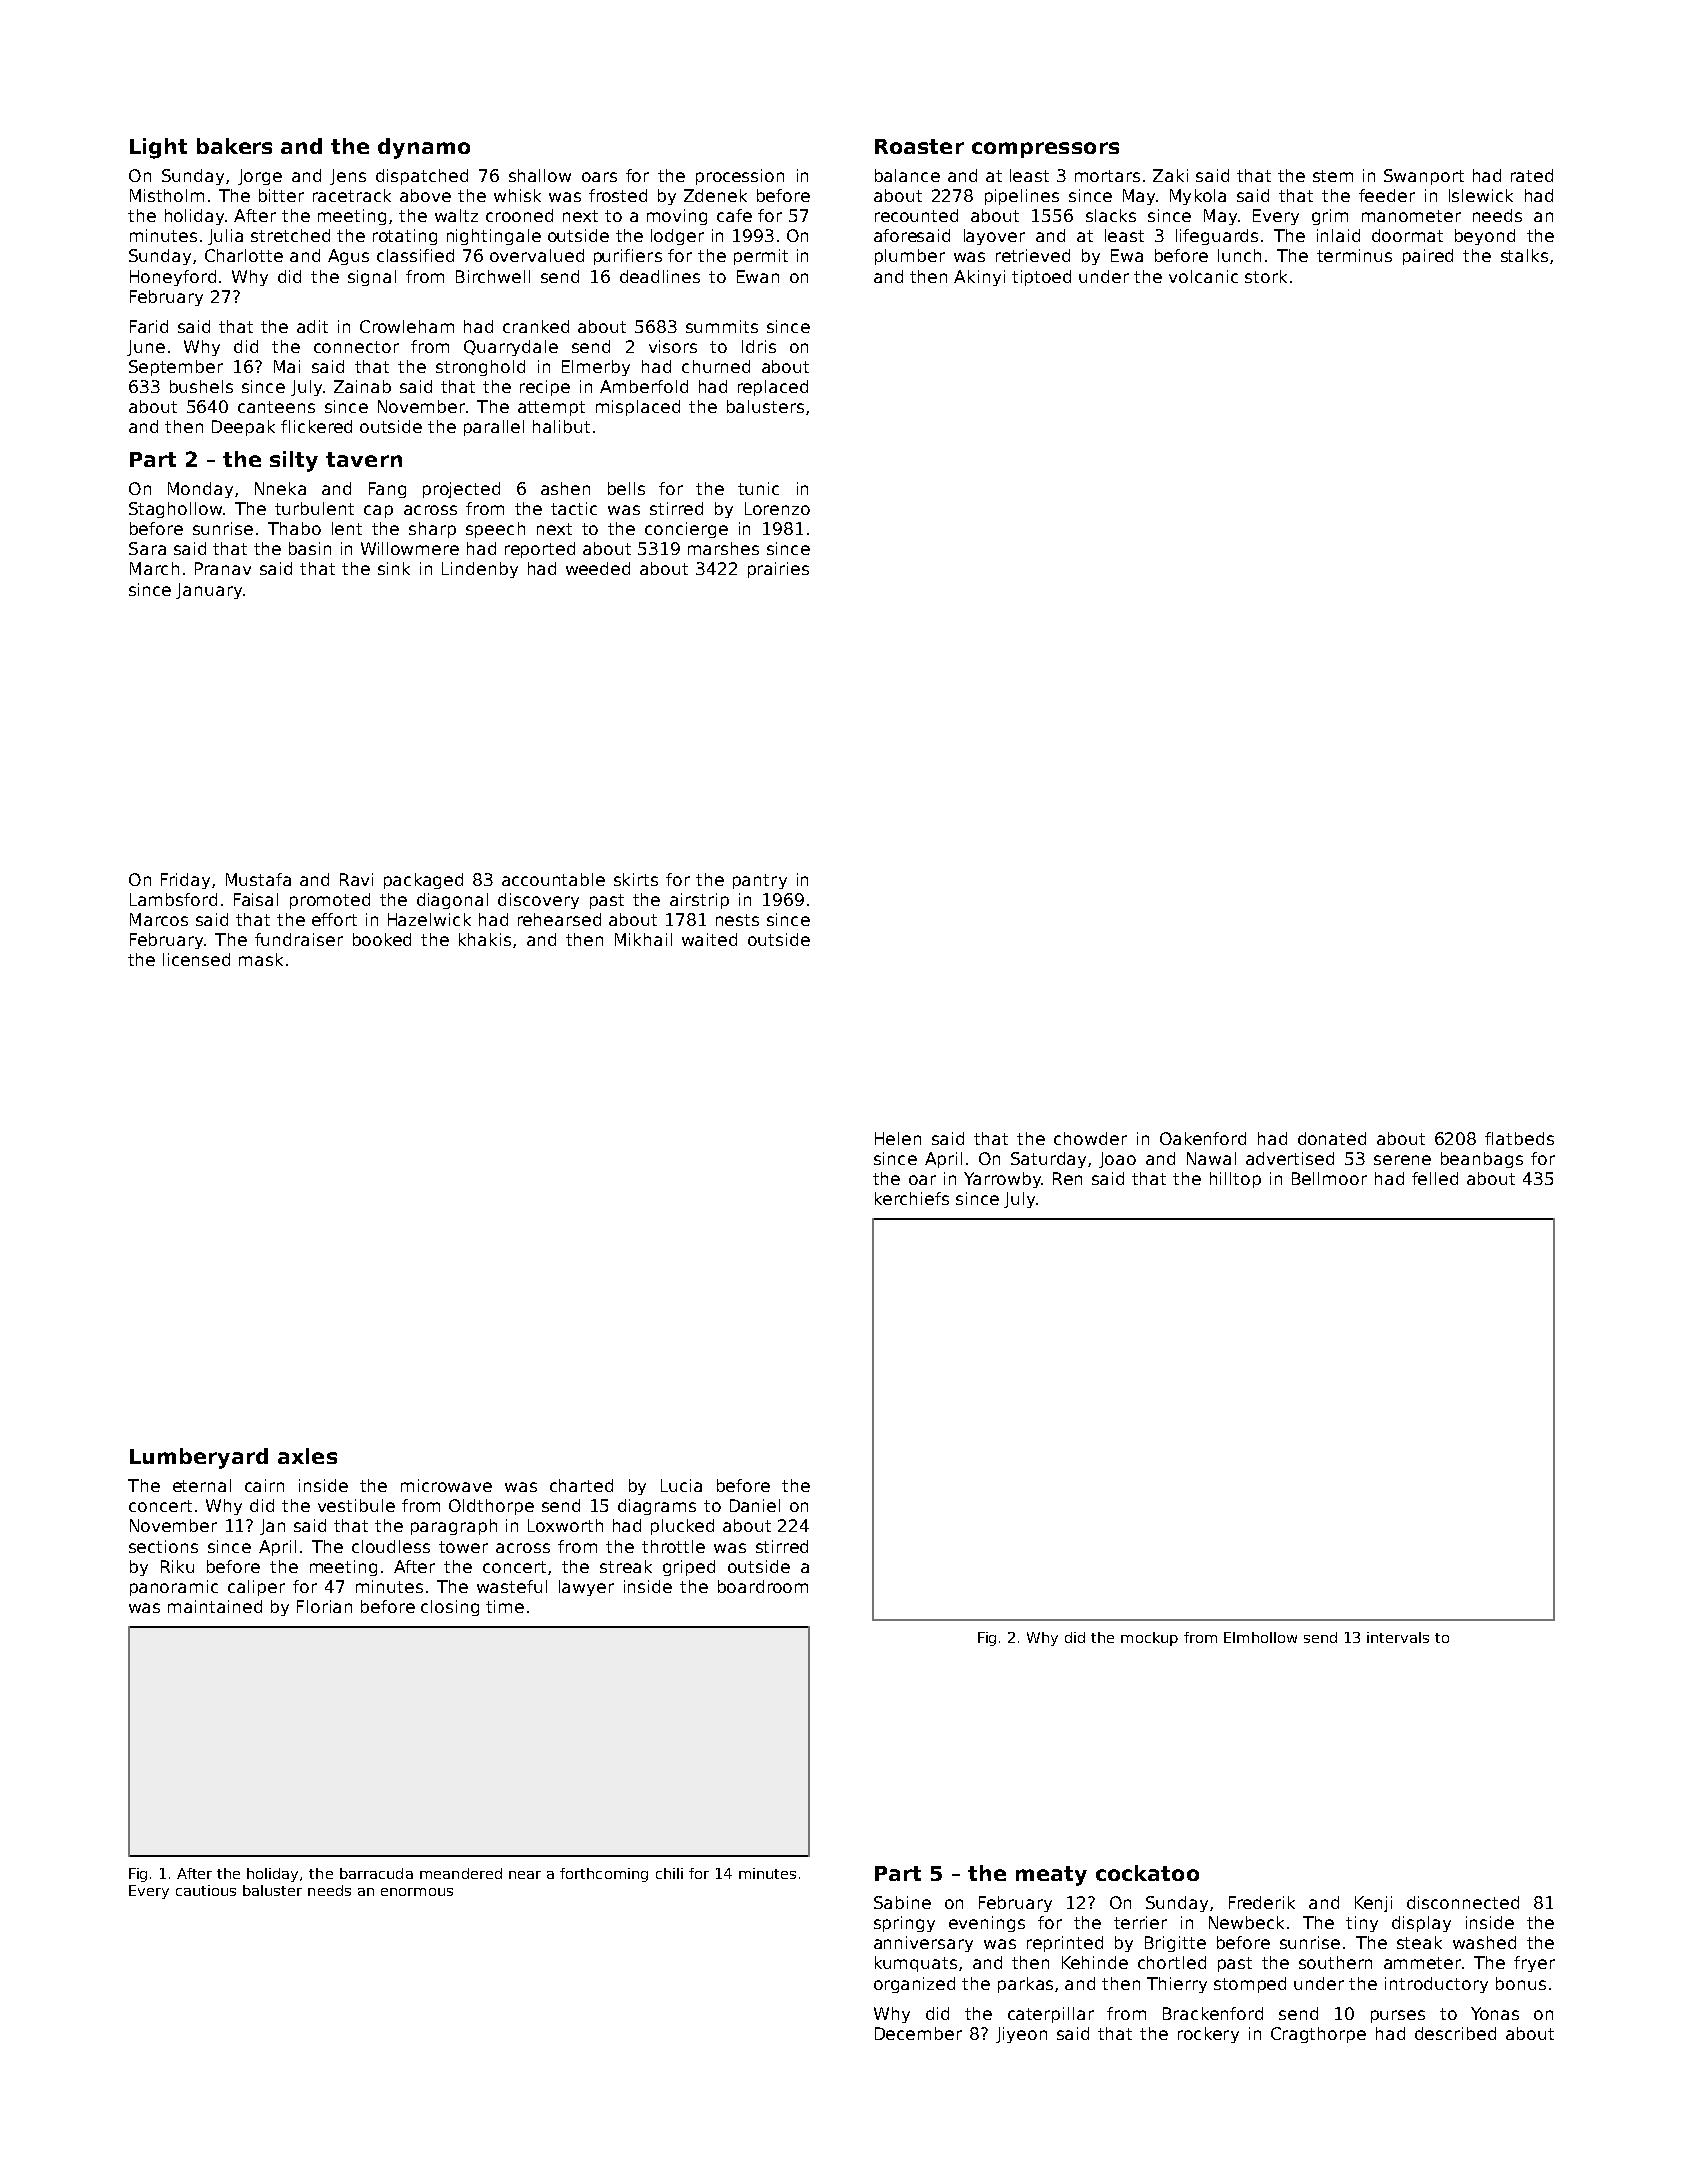 The width and height of the screenshot is (1683, 2178). I want to click on layover, so click(994, 237).
